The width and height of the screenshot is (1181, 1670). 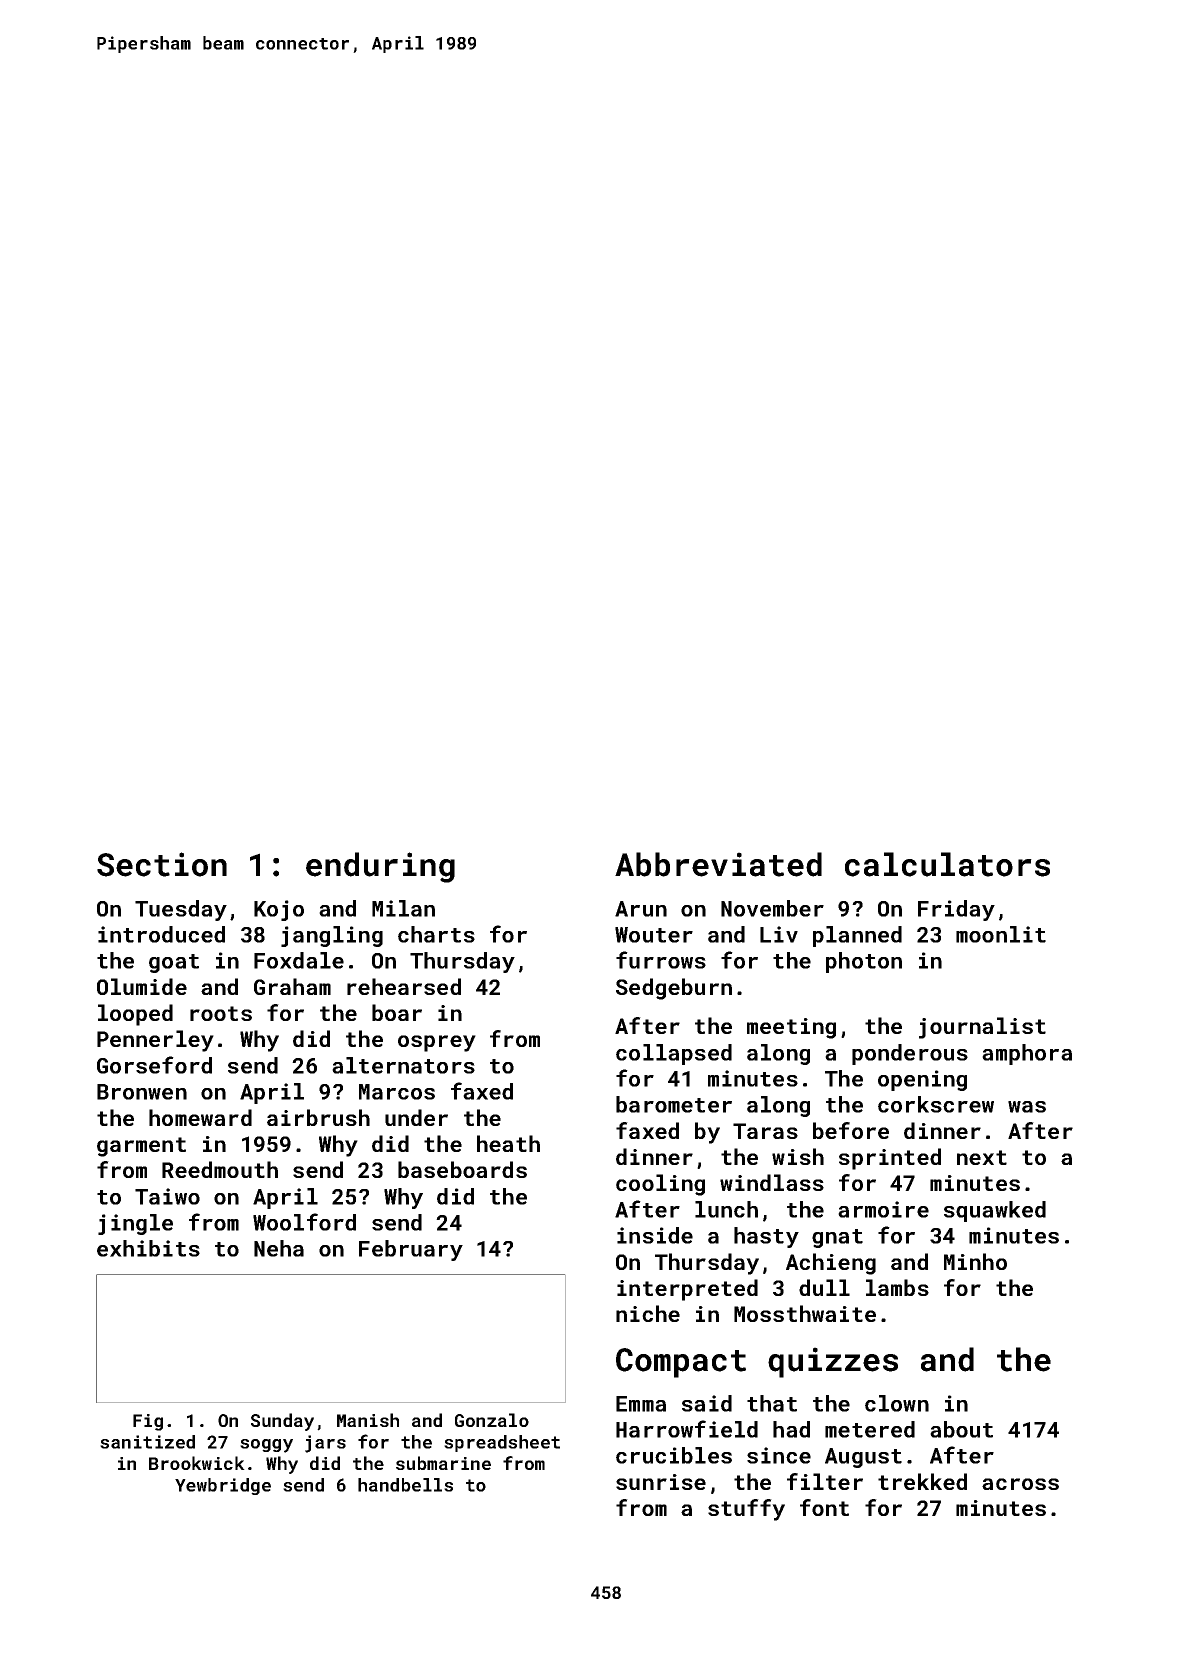 I want to click on Graham, so click(x=292, y=986).
